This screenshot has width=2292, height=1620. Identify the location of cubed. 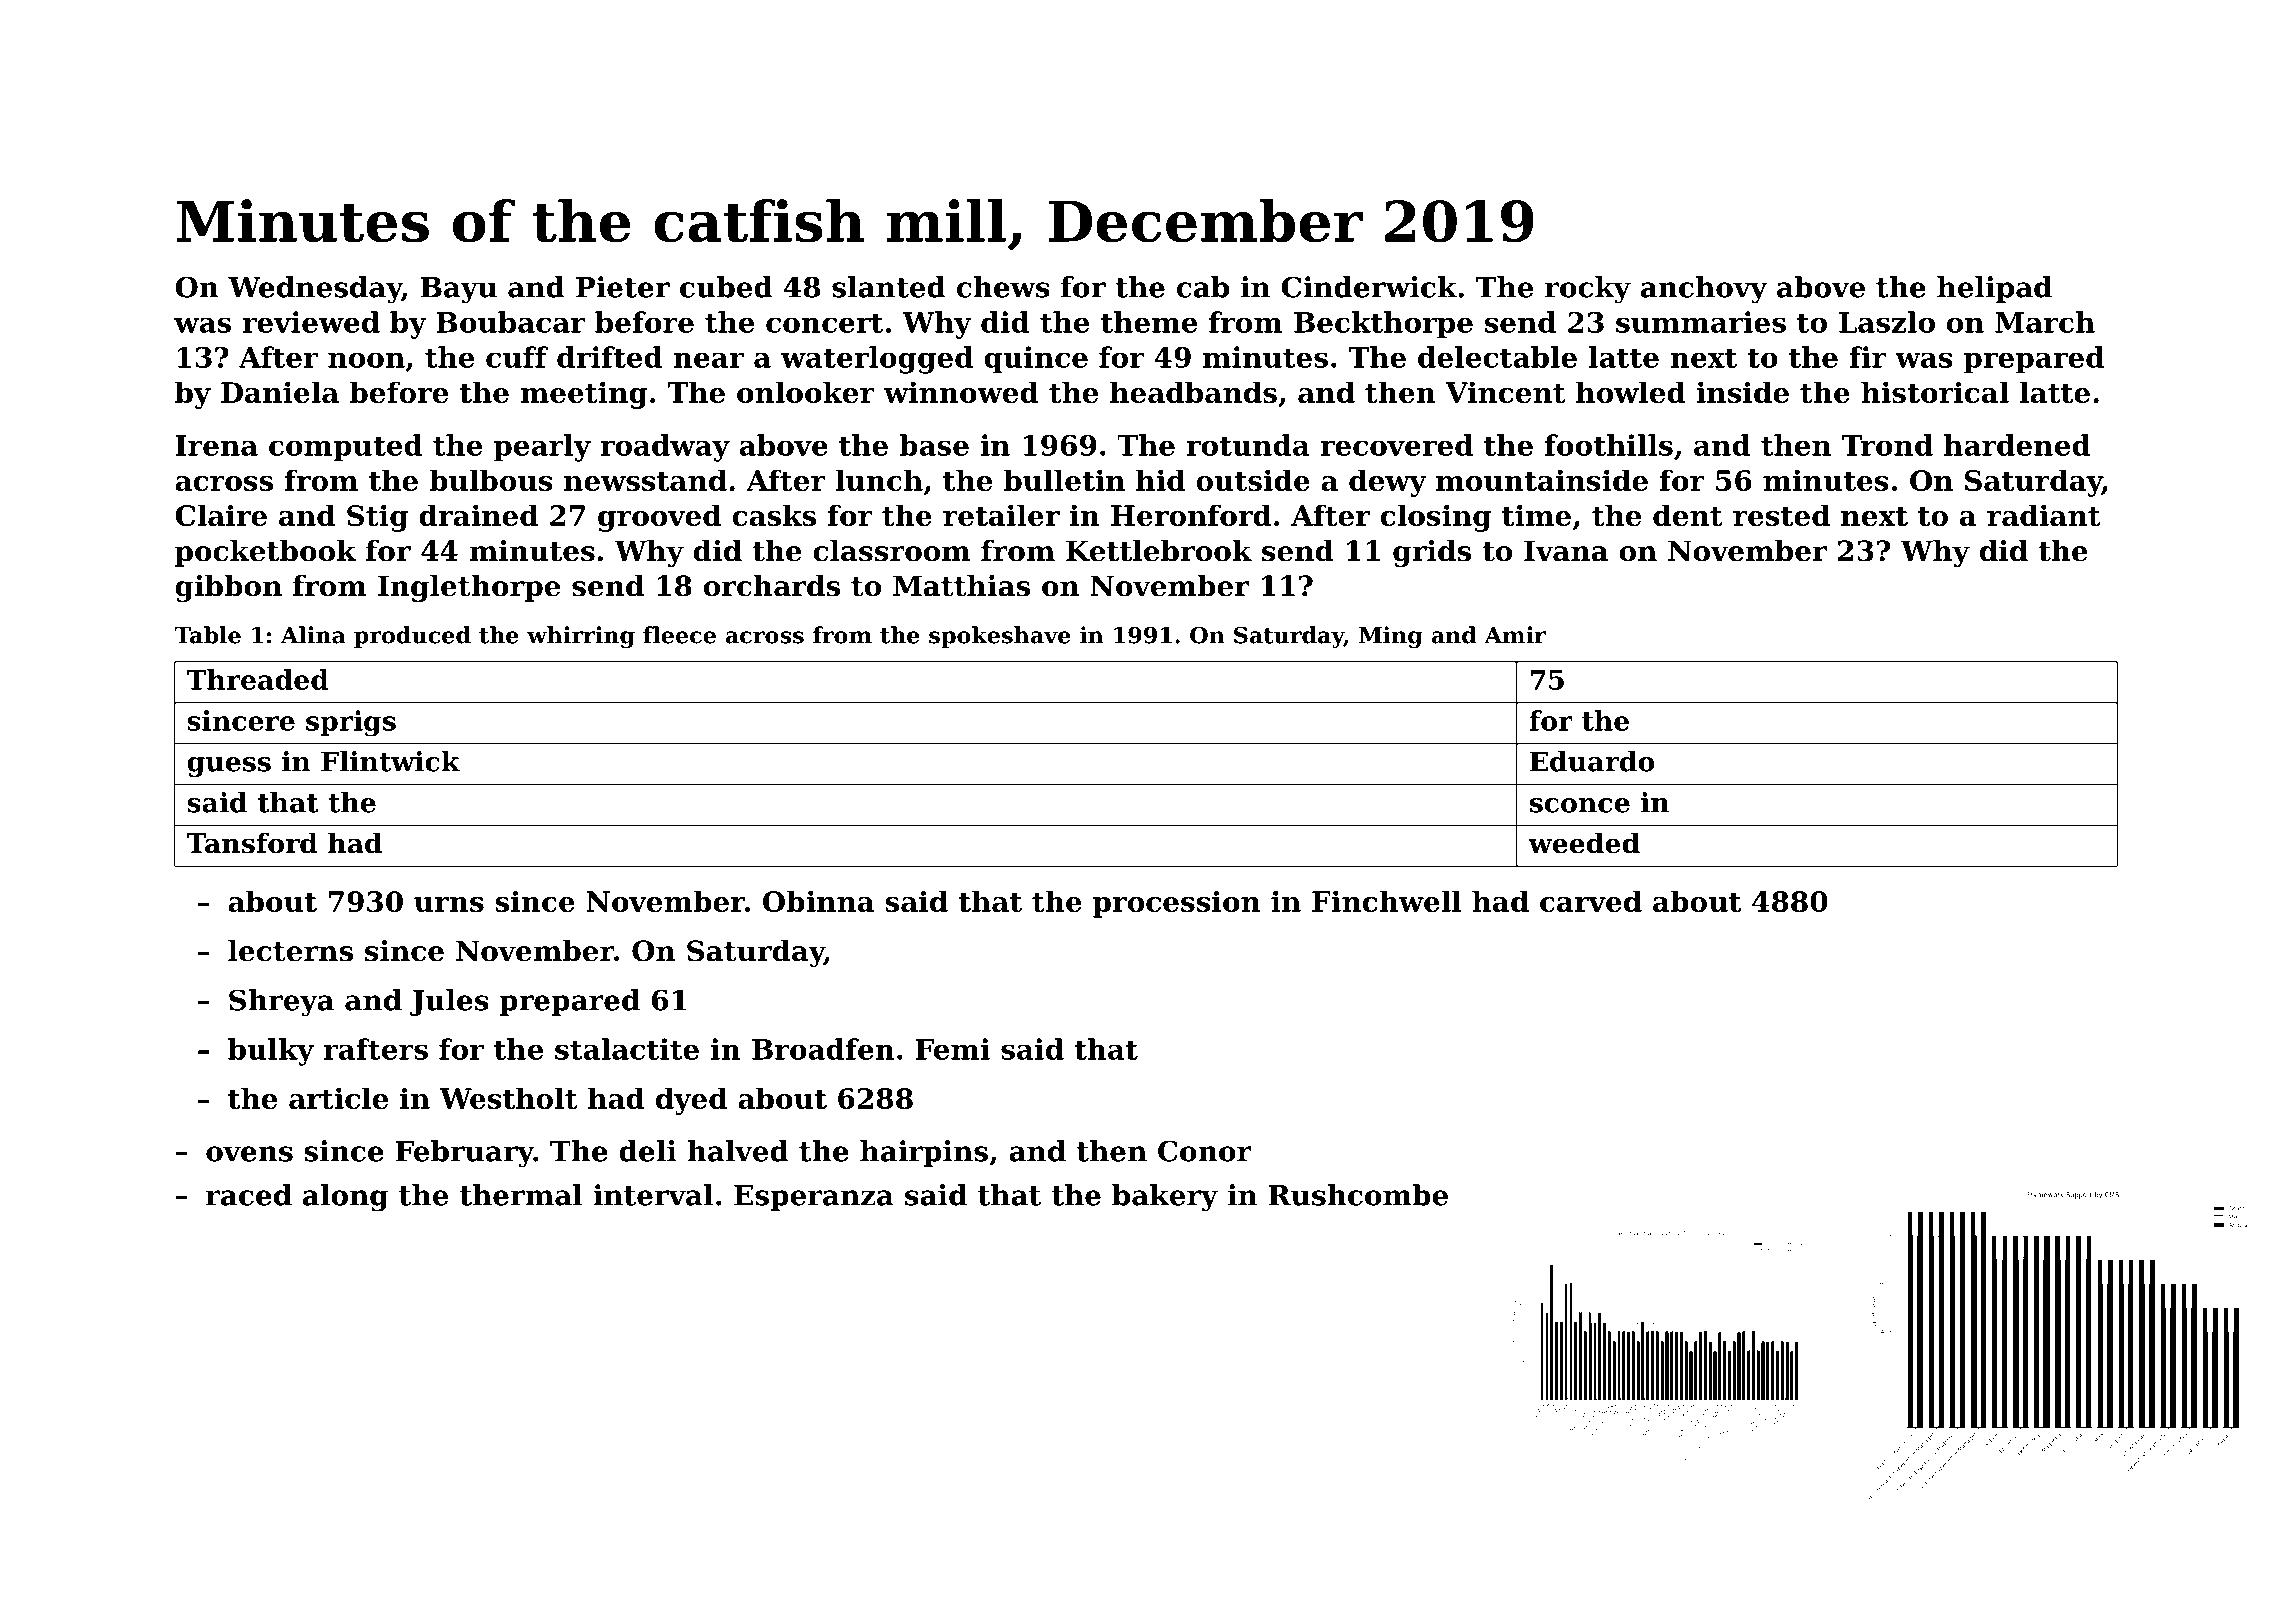
(726, 287).
